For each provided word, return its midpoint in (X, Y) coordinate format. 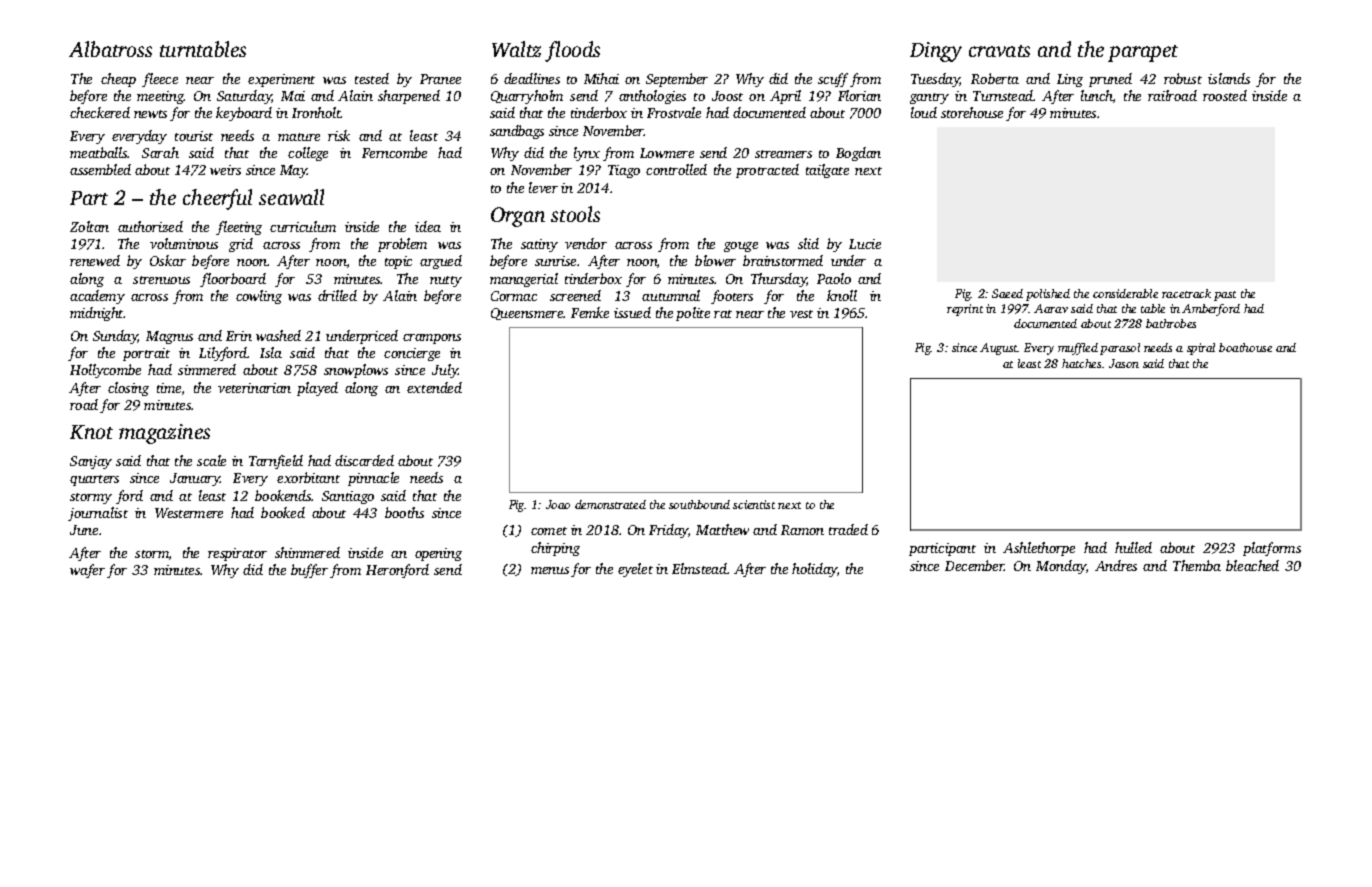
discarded (364, 460)
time (169, 388)
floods (572, 51)
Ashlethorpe (1039, 549)
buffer (309, 571)
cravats (999, 51)
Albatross (110, 49)
